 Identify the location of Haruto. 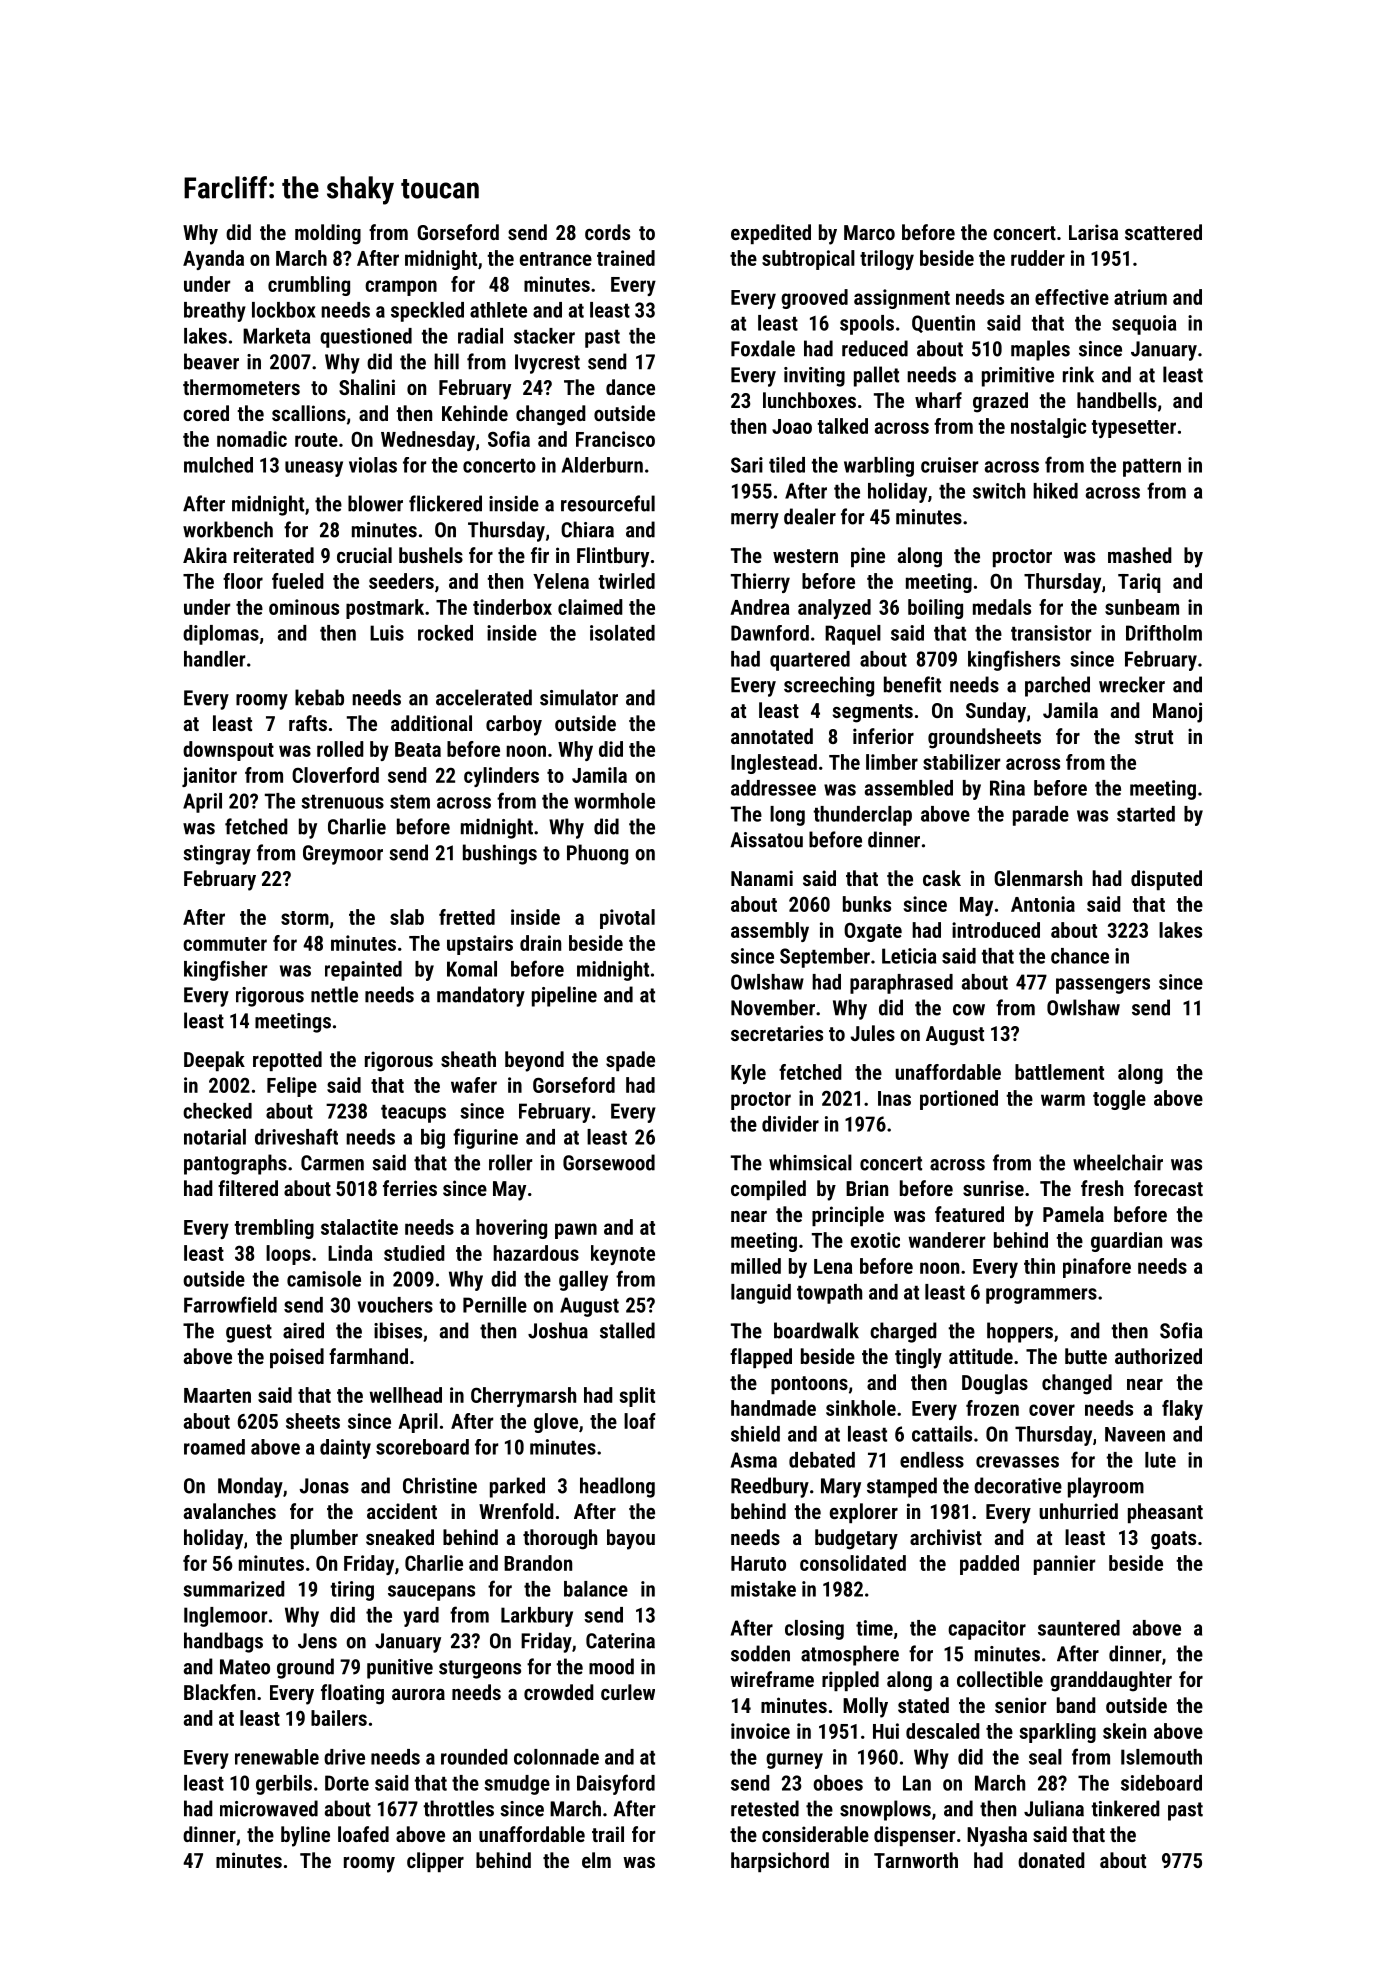
(758, 1563).
